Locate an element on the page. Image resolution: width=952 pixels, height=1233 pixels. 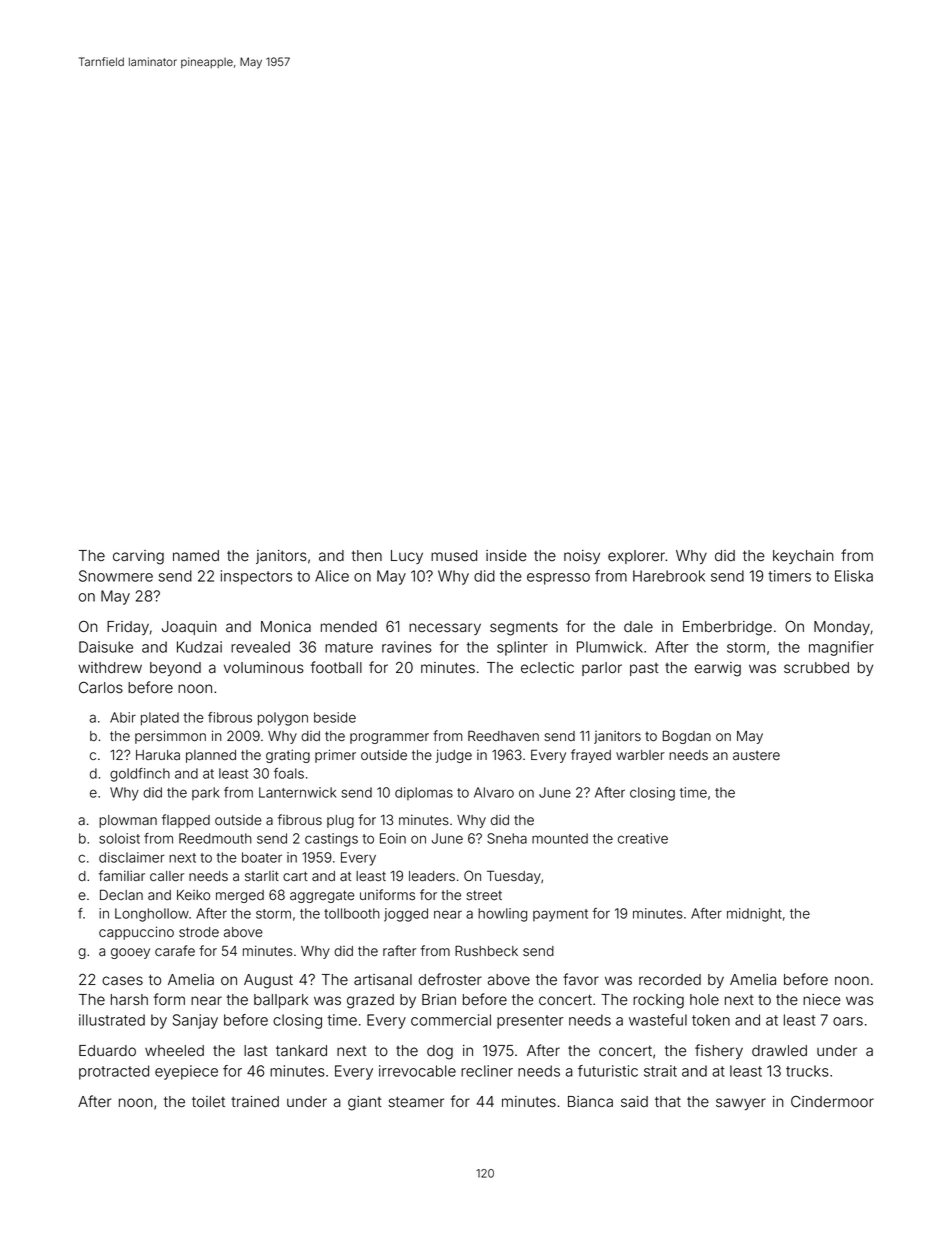
voluminous is located at coordinates (264, 668).
